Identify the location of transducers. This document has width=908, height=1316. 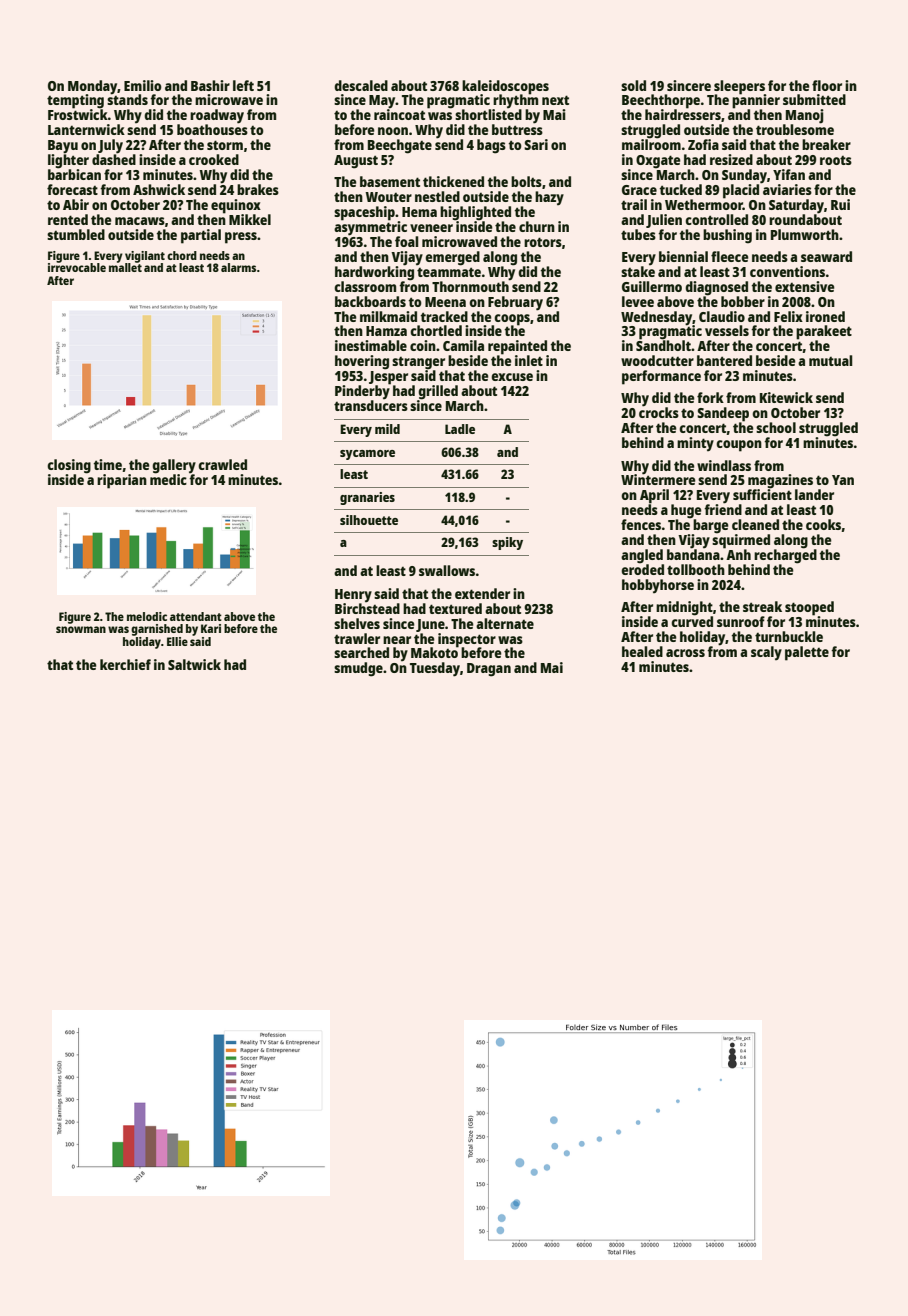
(371, 405).
